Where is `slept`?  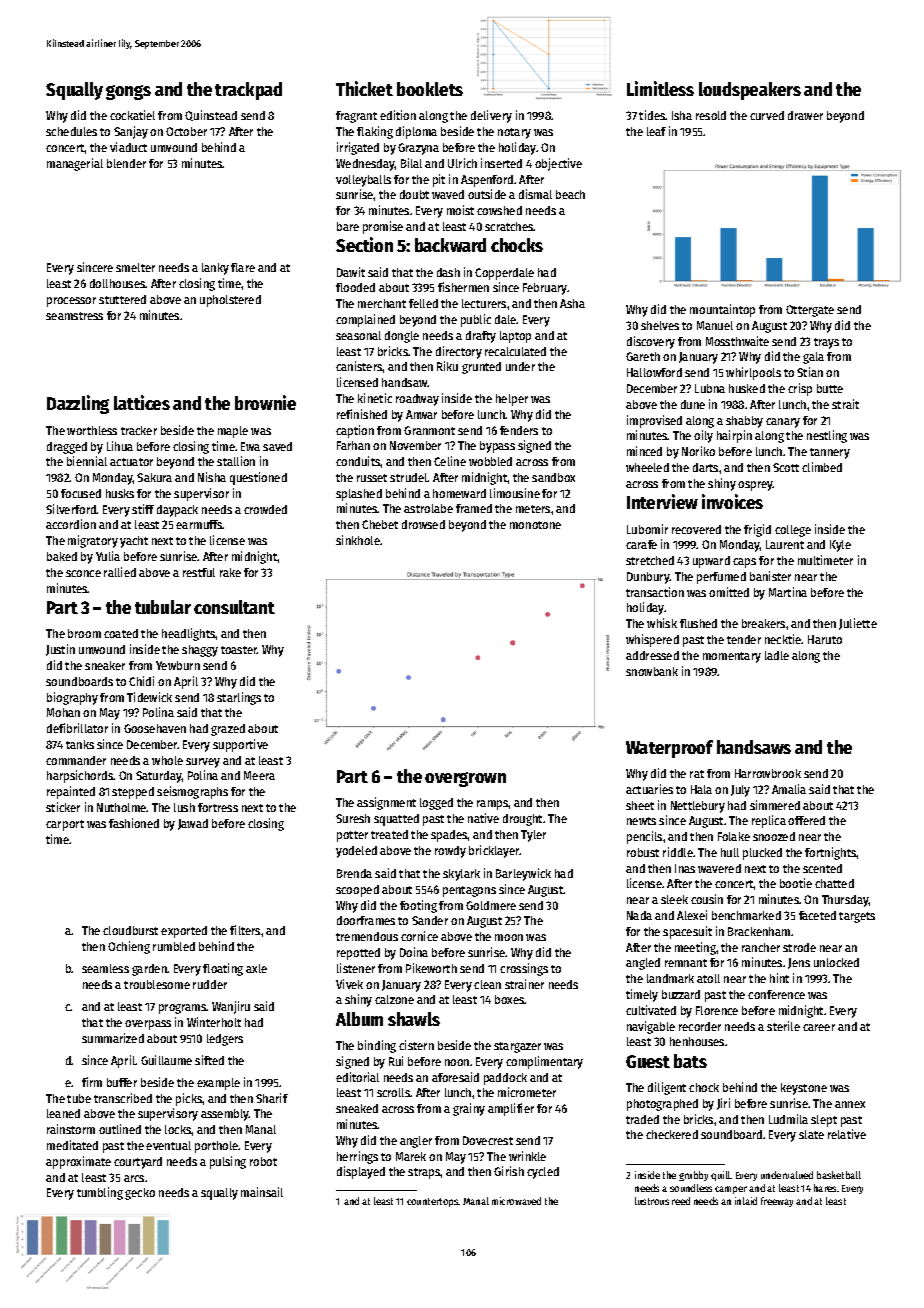 slept is located at coordinates (824, 1121).
